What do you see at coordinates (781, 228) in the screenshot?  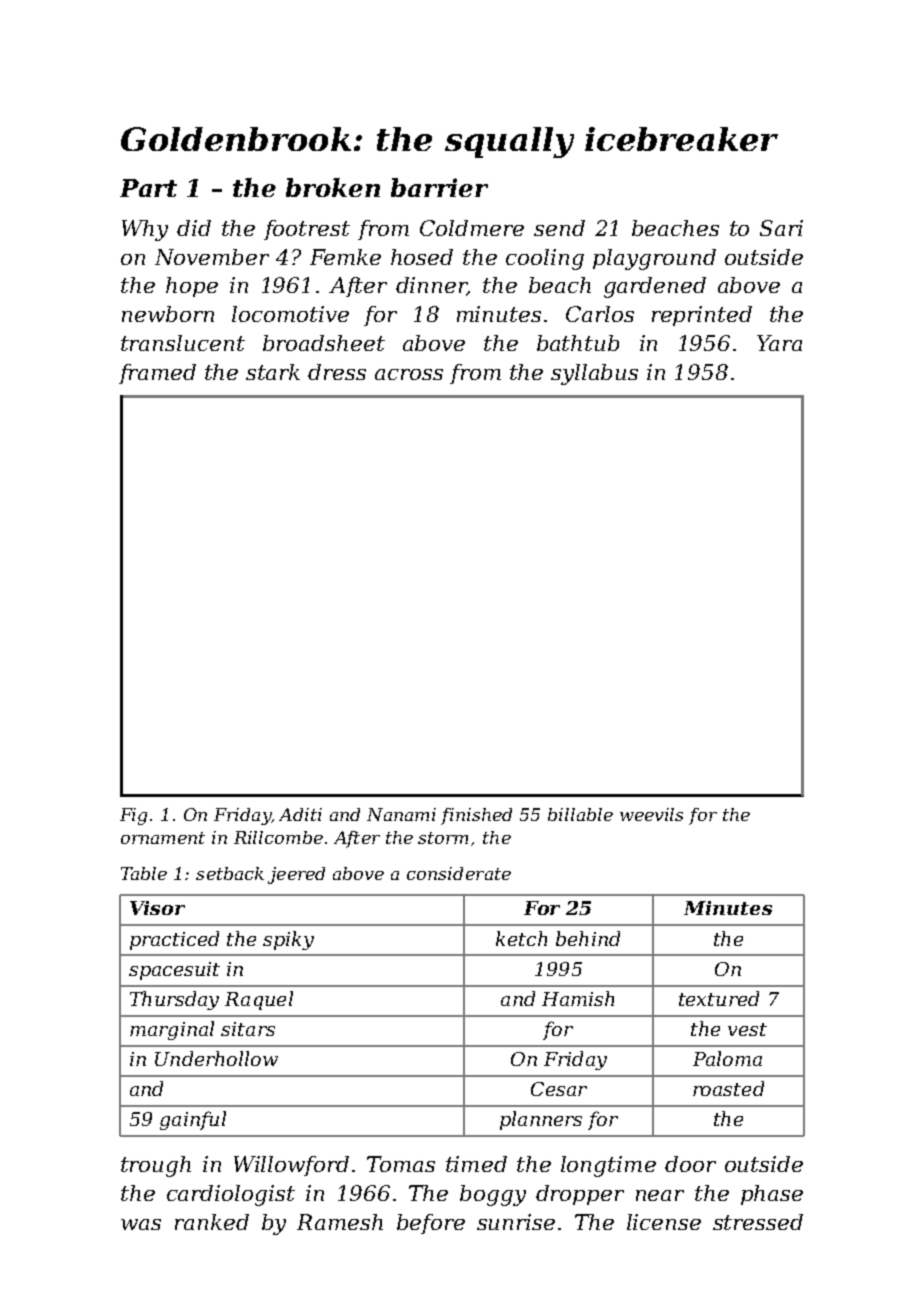 I see `Sari` at bounding box center [781, 228].
